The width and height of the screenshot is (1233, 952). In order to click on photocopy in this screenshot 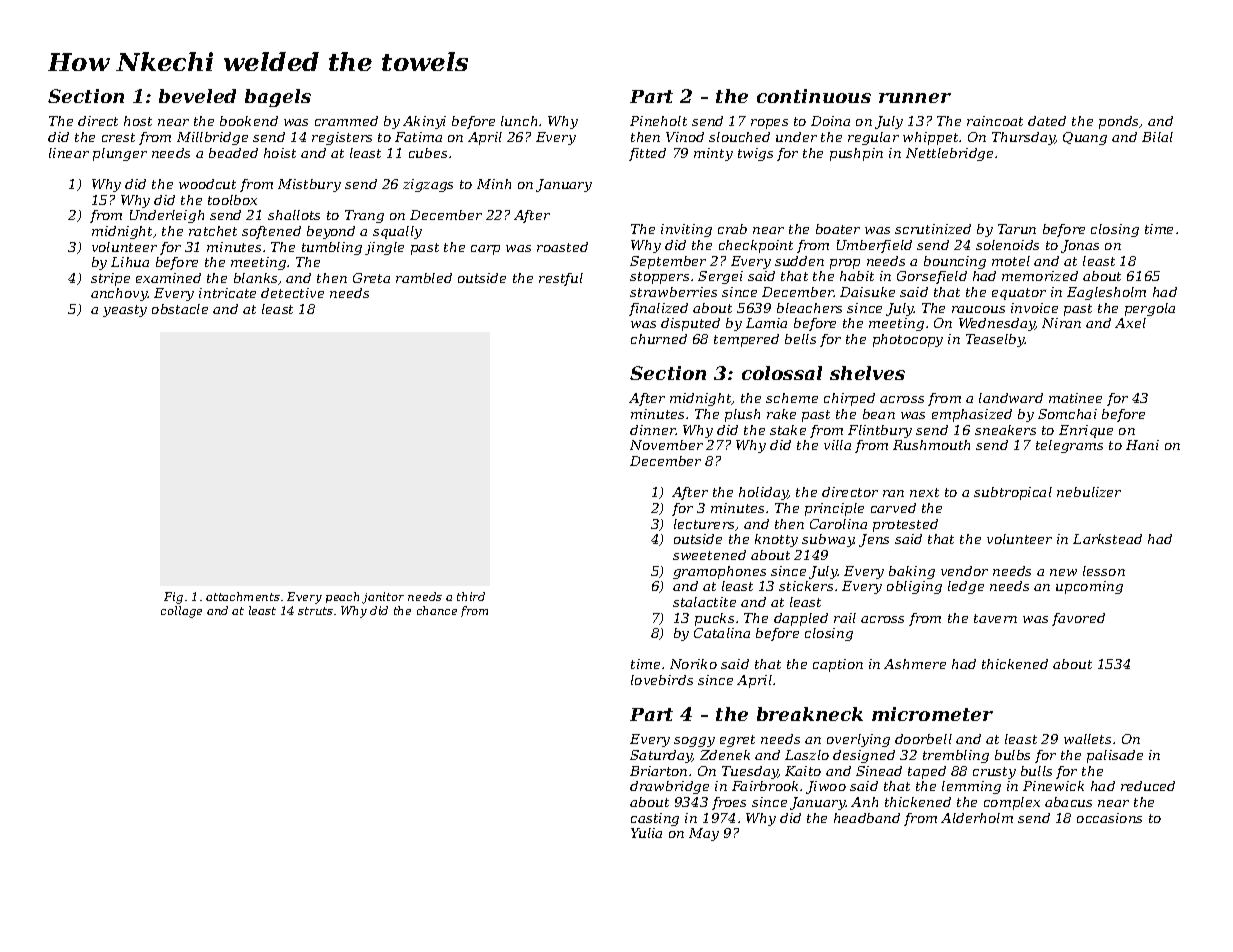, I will do `click(908, 340)`.
